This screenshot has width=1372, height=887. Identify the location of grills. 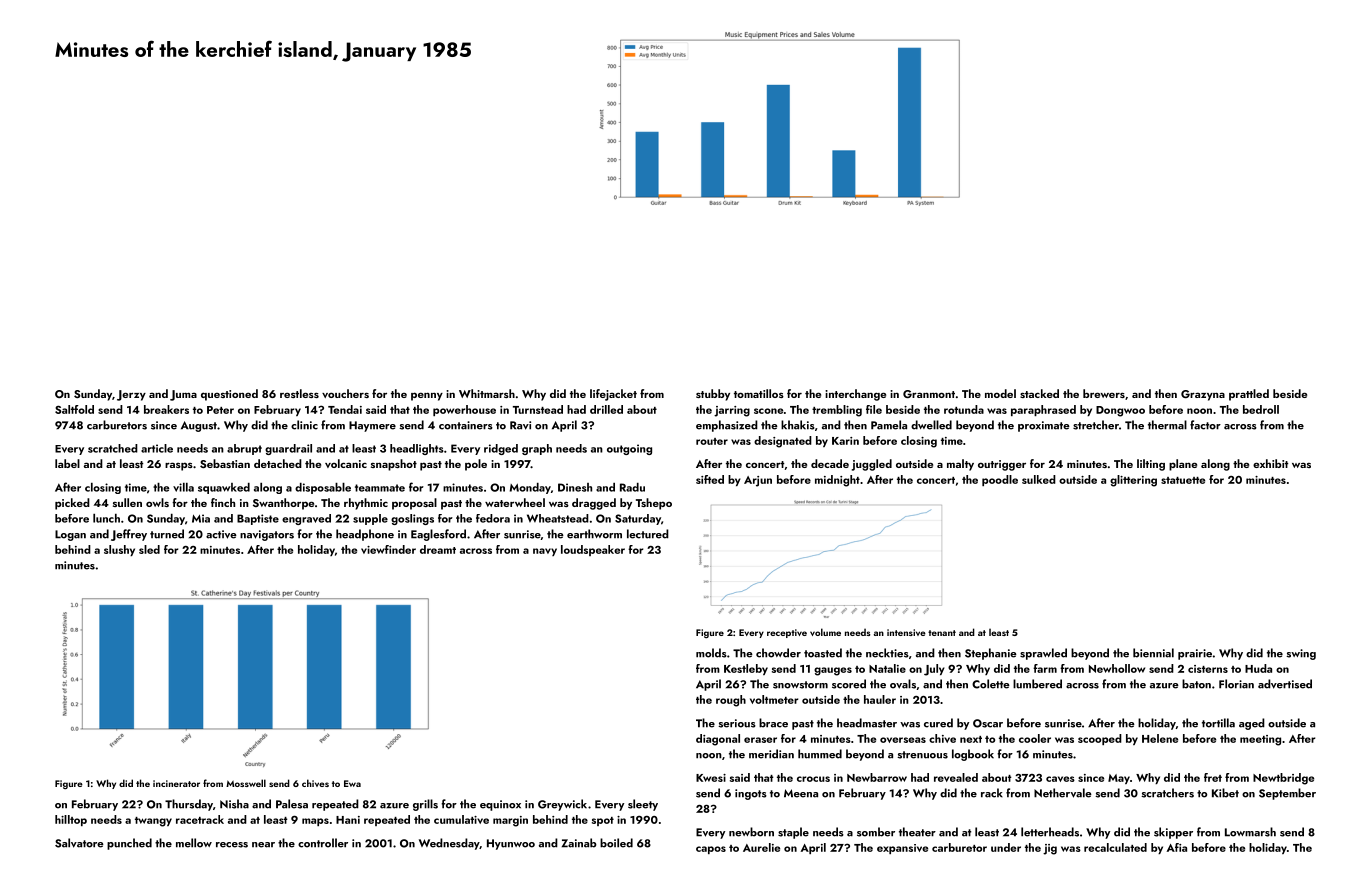
(425, 805).
